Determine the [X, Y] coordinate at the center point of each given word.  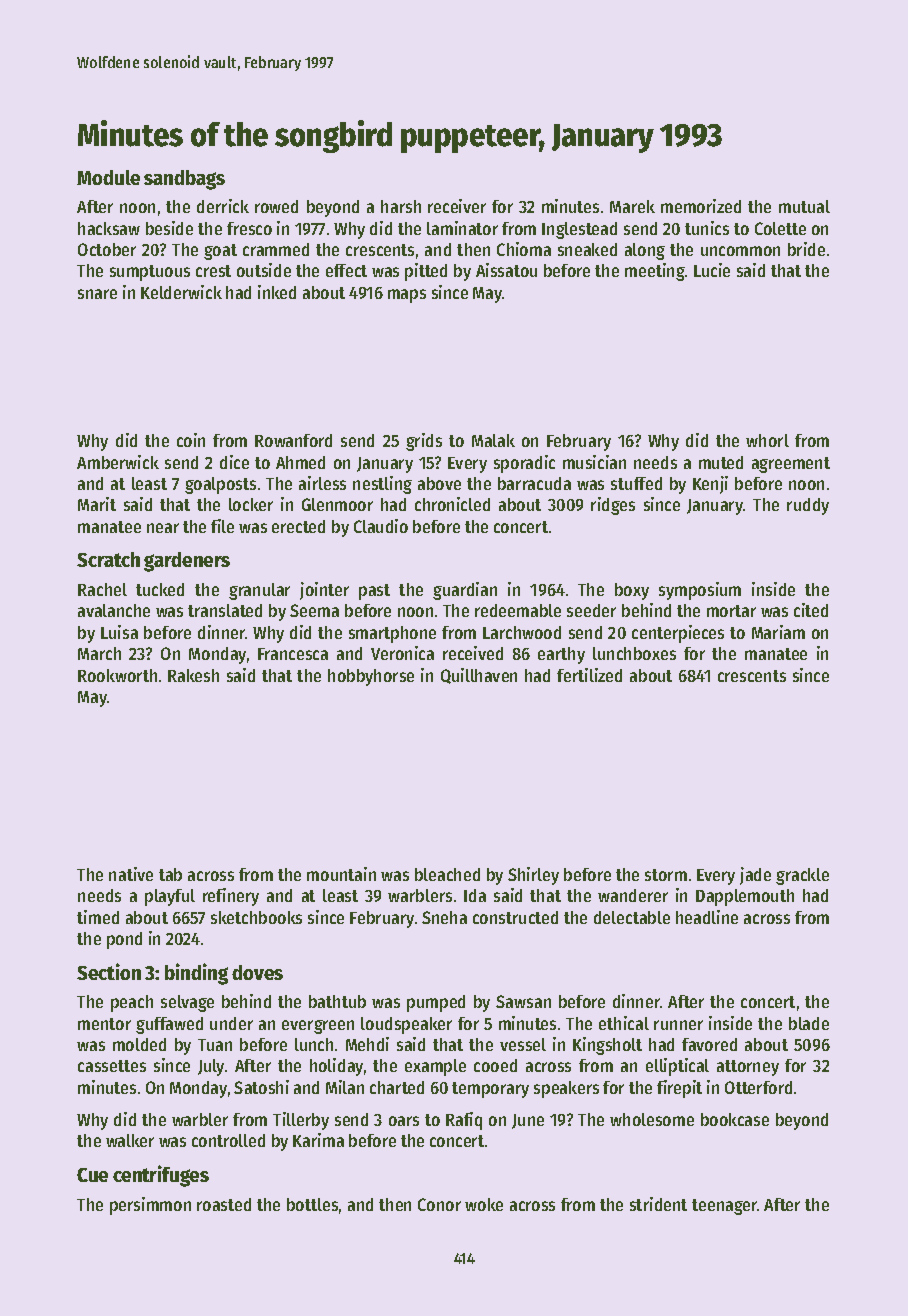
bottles [312, 1204]
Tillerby [301, 1121]
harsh [401, 206]
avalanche [114, 610]
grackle [802, 876]
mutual [804, 206]
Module [108, 177]
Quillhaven [479, 676]
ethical [624, 1023]
